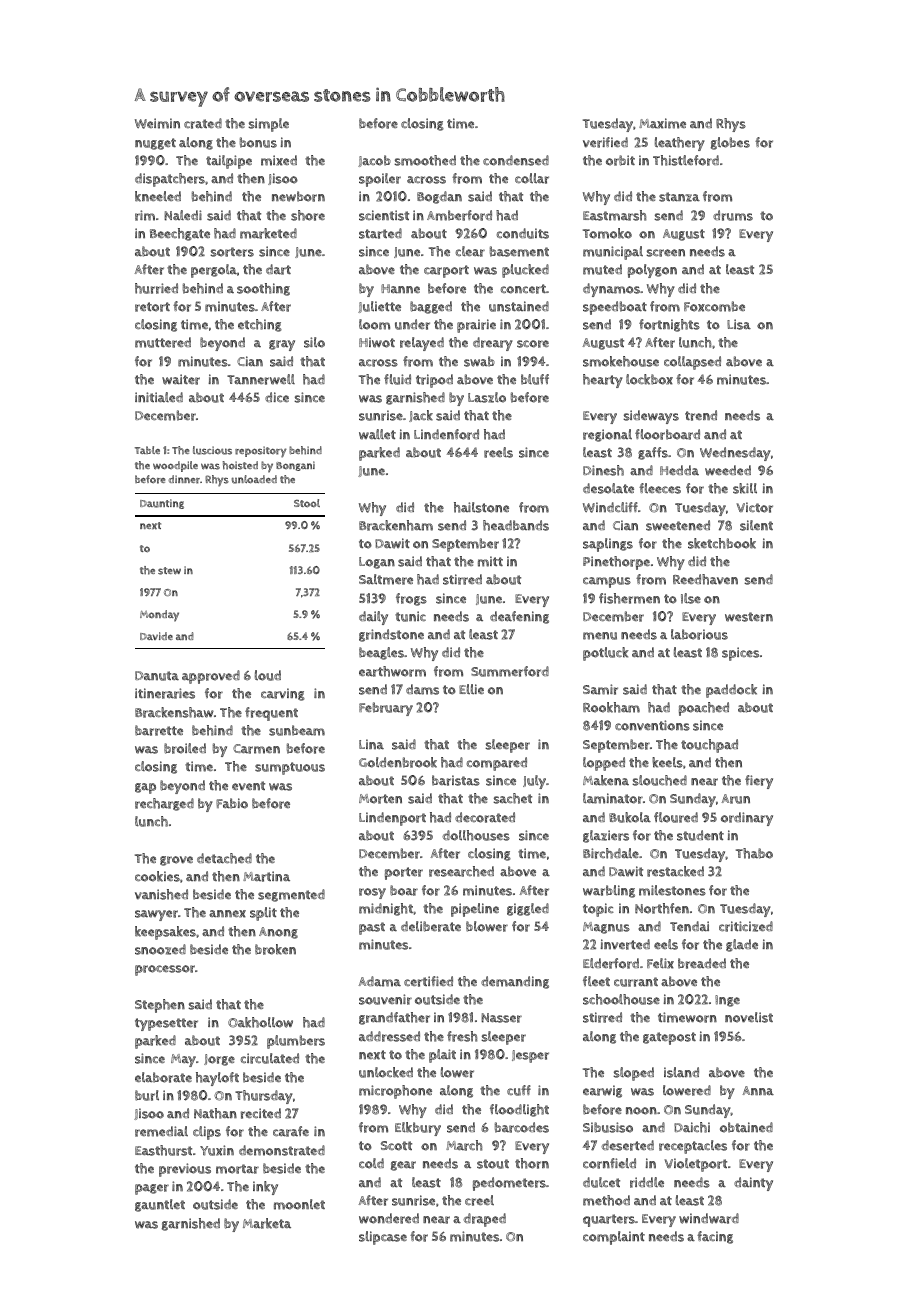  Describe the element at coordinates (282, 345) in the page. I see `gray` at that location.
